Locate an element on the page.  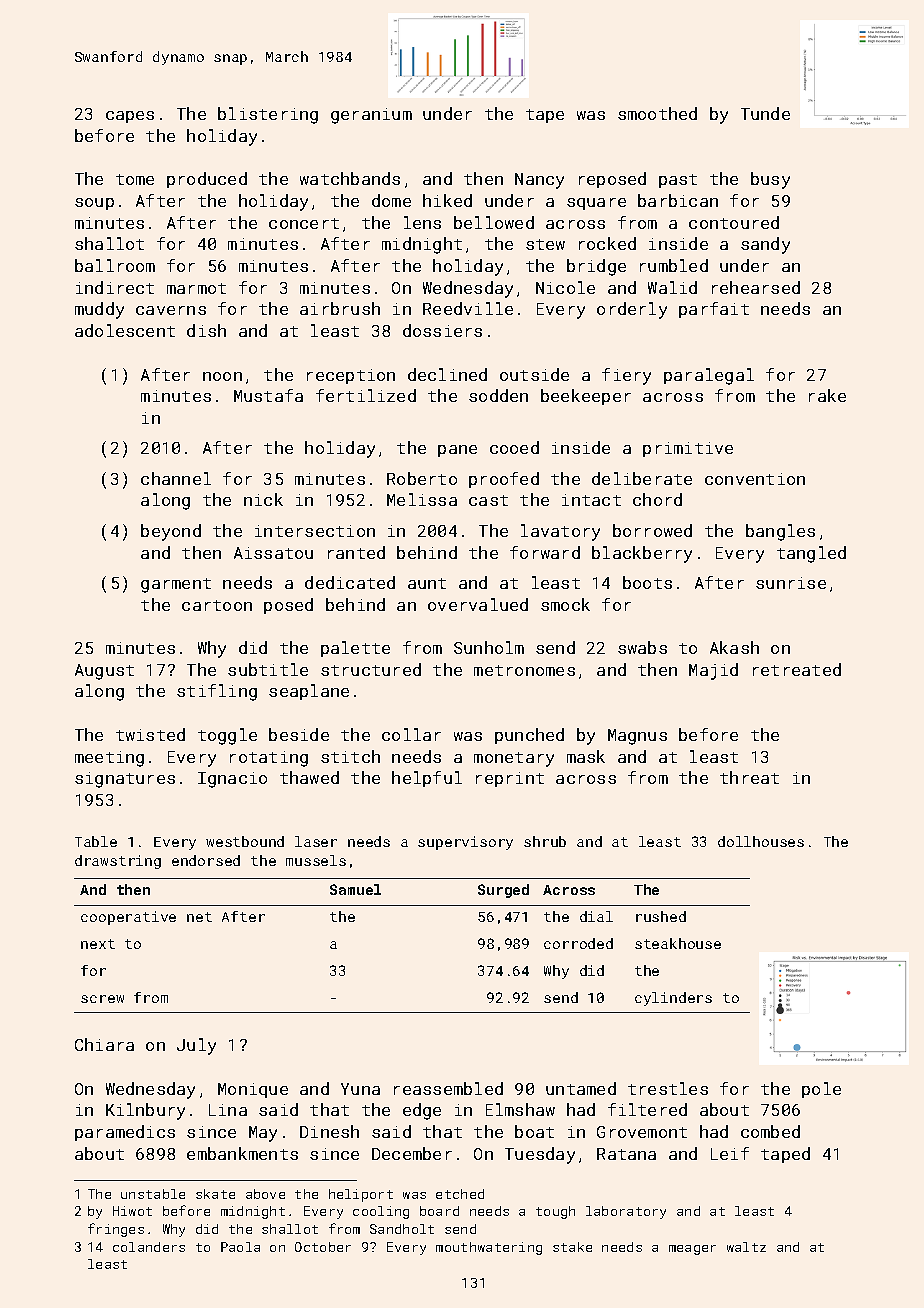
drawstring is located at coordinates (118, 862).
